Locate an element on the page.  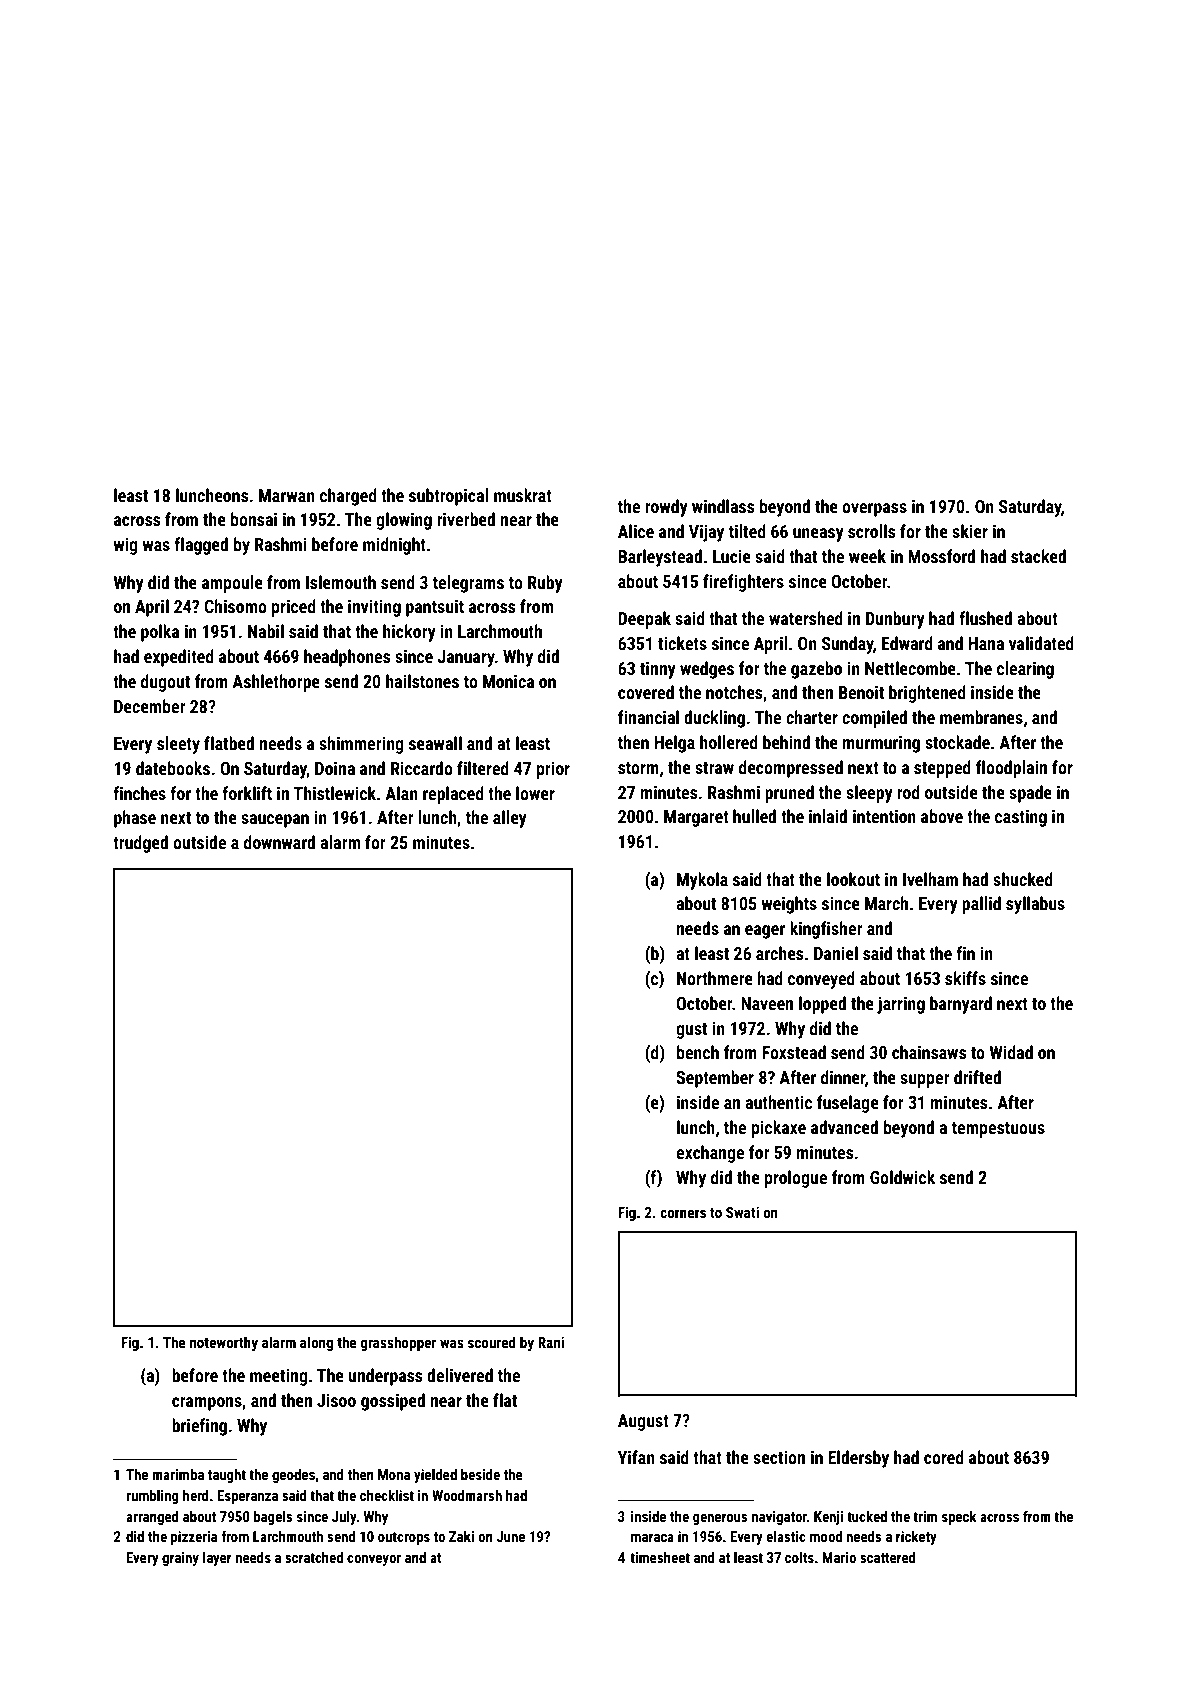
Northmere is located at coordinates (715, 978).
